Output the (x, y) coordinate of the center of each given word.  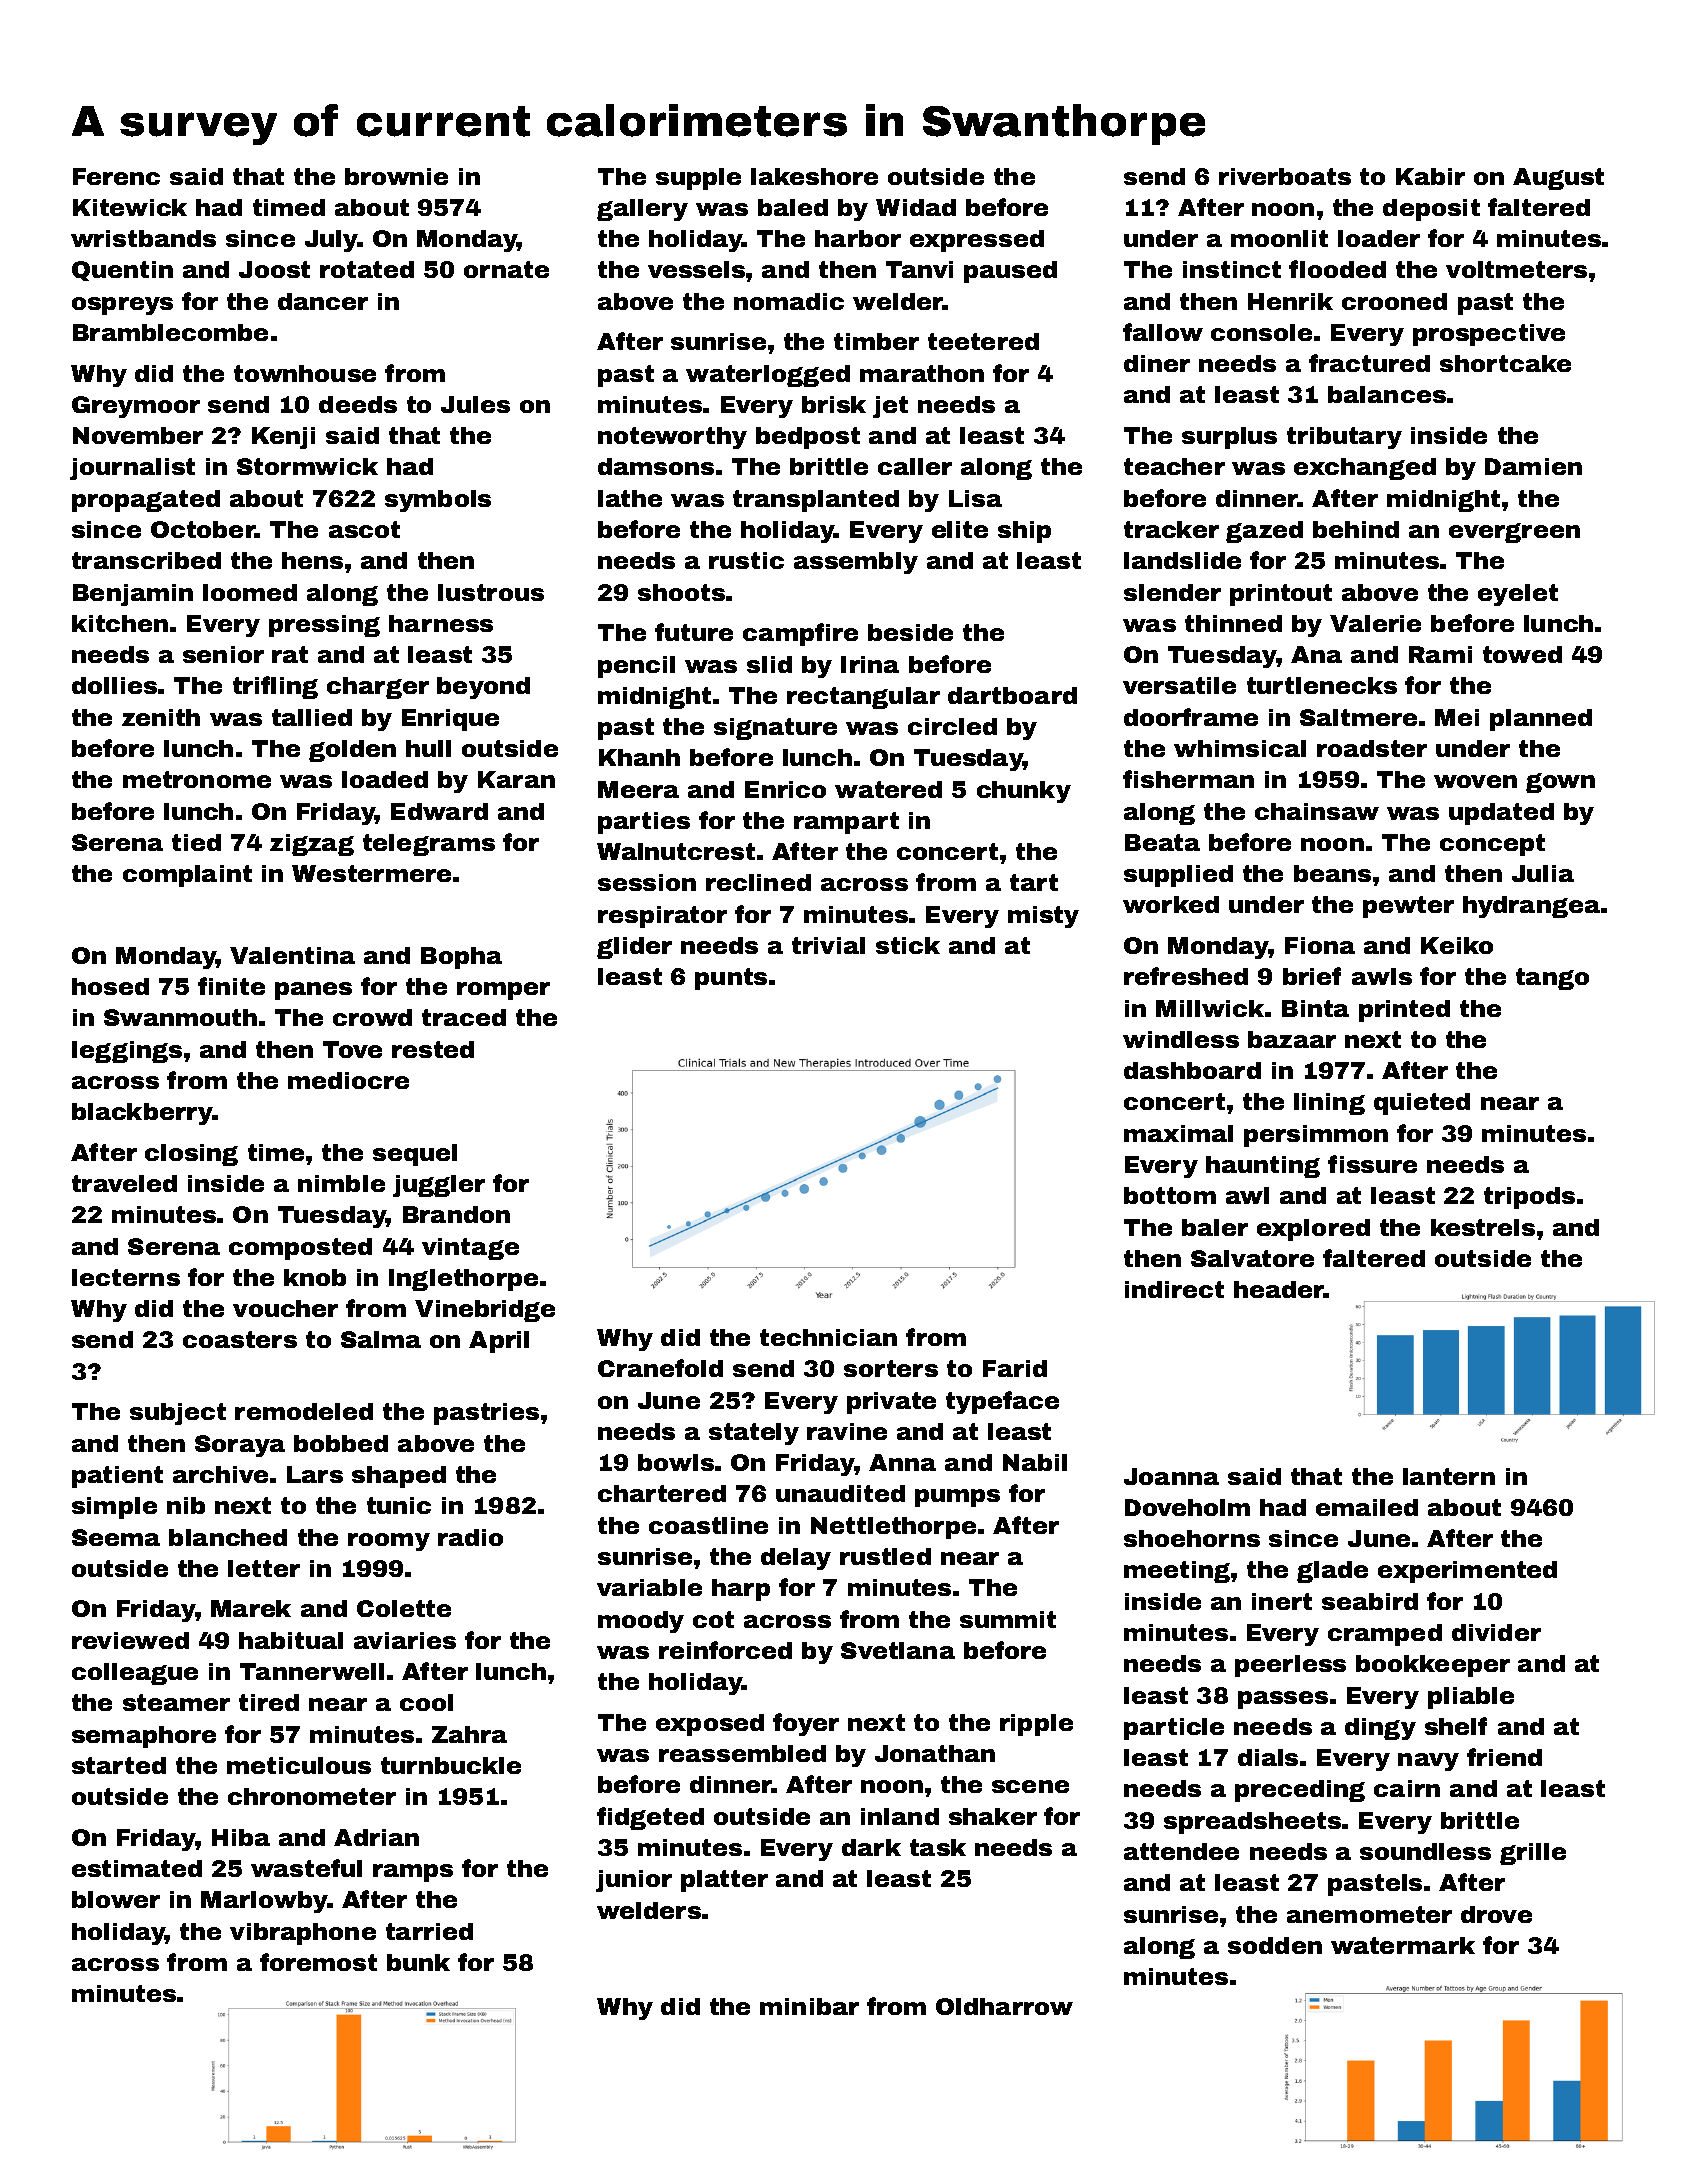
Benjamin (133, 595)
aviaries (405, 1640)
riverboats (1285, 176)
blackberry (142, 1114)
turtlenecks (1322, 685)
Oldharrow (1004, 2006)
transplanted (816, 501)
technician (828, 1337)
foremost (318, 1962)
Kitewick (130, 207)
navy (1428, 1762)
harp (741, 1590)
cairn (1407, 1788)
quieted (1422, 1104)
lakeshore (814, 176)
